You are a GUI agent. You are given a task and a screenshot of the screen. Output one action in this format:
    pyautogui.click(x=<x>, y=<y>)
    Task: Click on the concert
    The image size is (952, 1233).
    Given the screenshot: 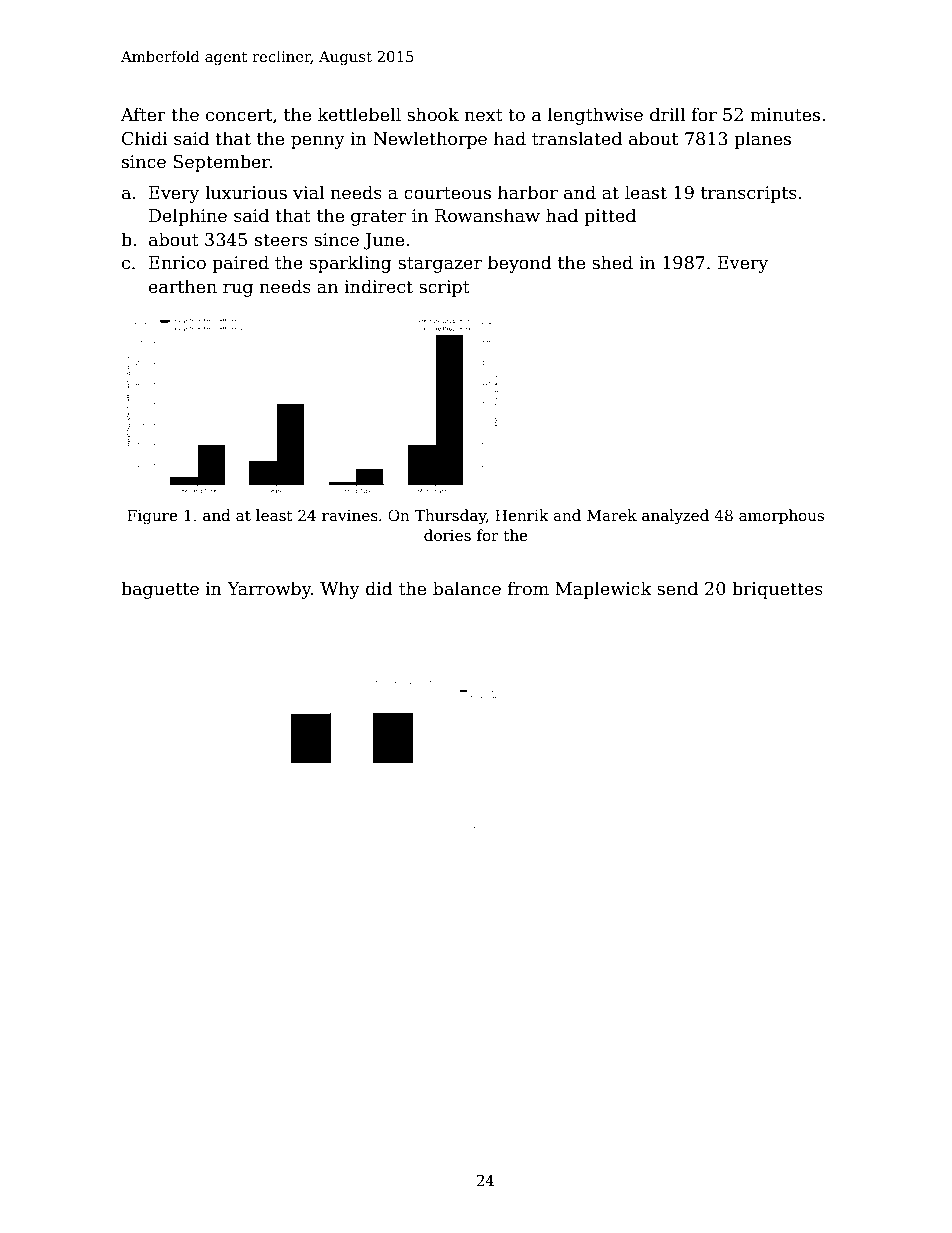 What is the action you would take?
    pyautogui.click(x=239, y=115)
